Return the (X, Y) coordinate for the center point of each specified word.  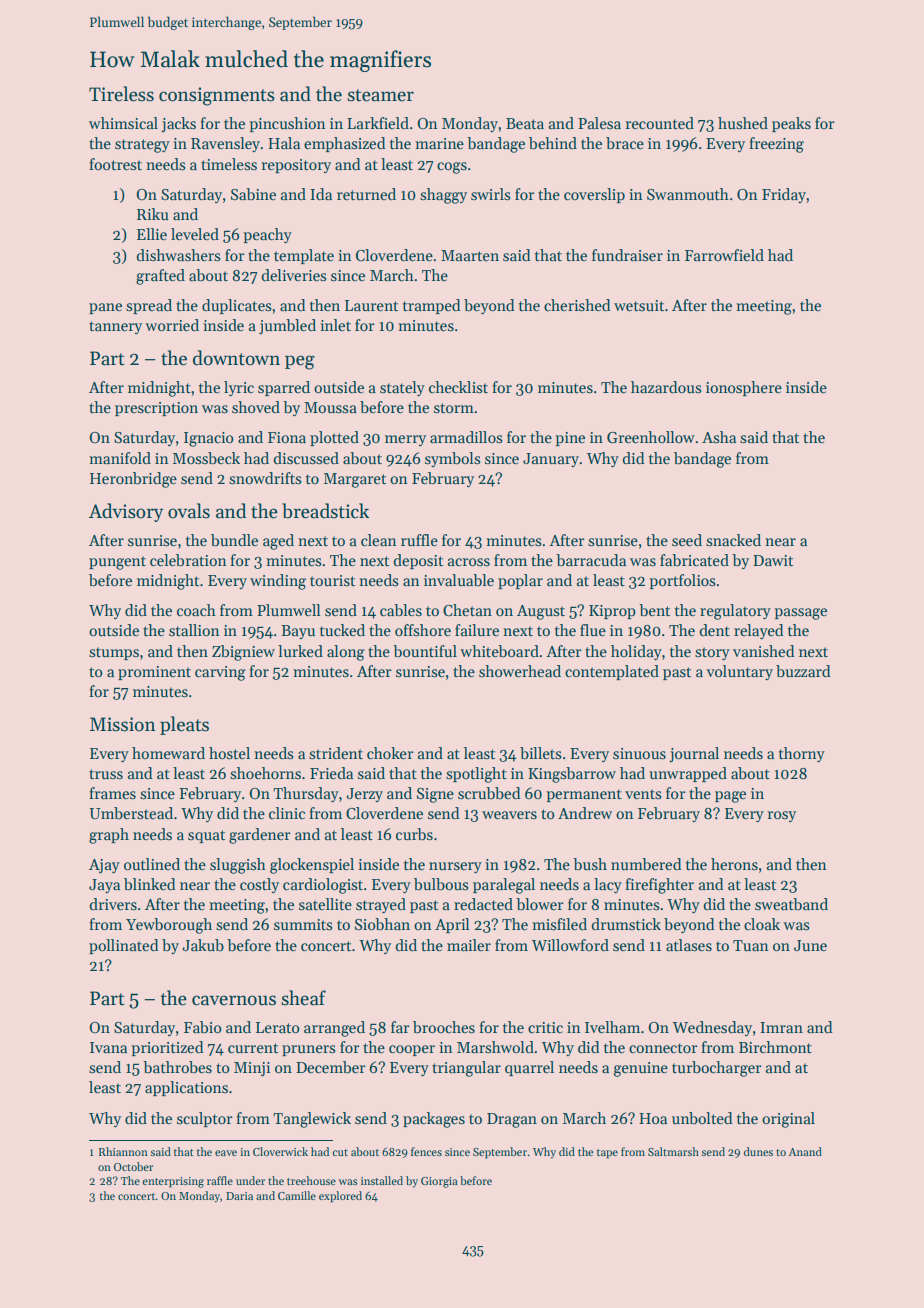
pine (570, 439)
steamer (380, 95)
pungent (117, 563)
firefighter (660, 886)
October (133, 1166)
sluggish (238, 866)
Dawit (773, 560)
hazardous (666, 387)
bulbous (441, 884)
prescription (156, 409)
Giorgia (439, 1182)
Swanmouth (688, 194)
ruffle (419, 540)
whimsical (123, 123)
